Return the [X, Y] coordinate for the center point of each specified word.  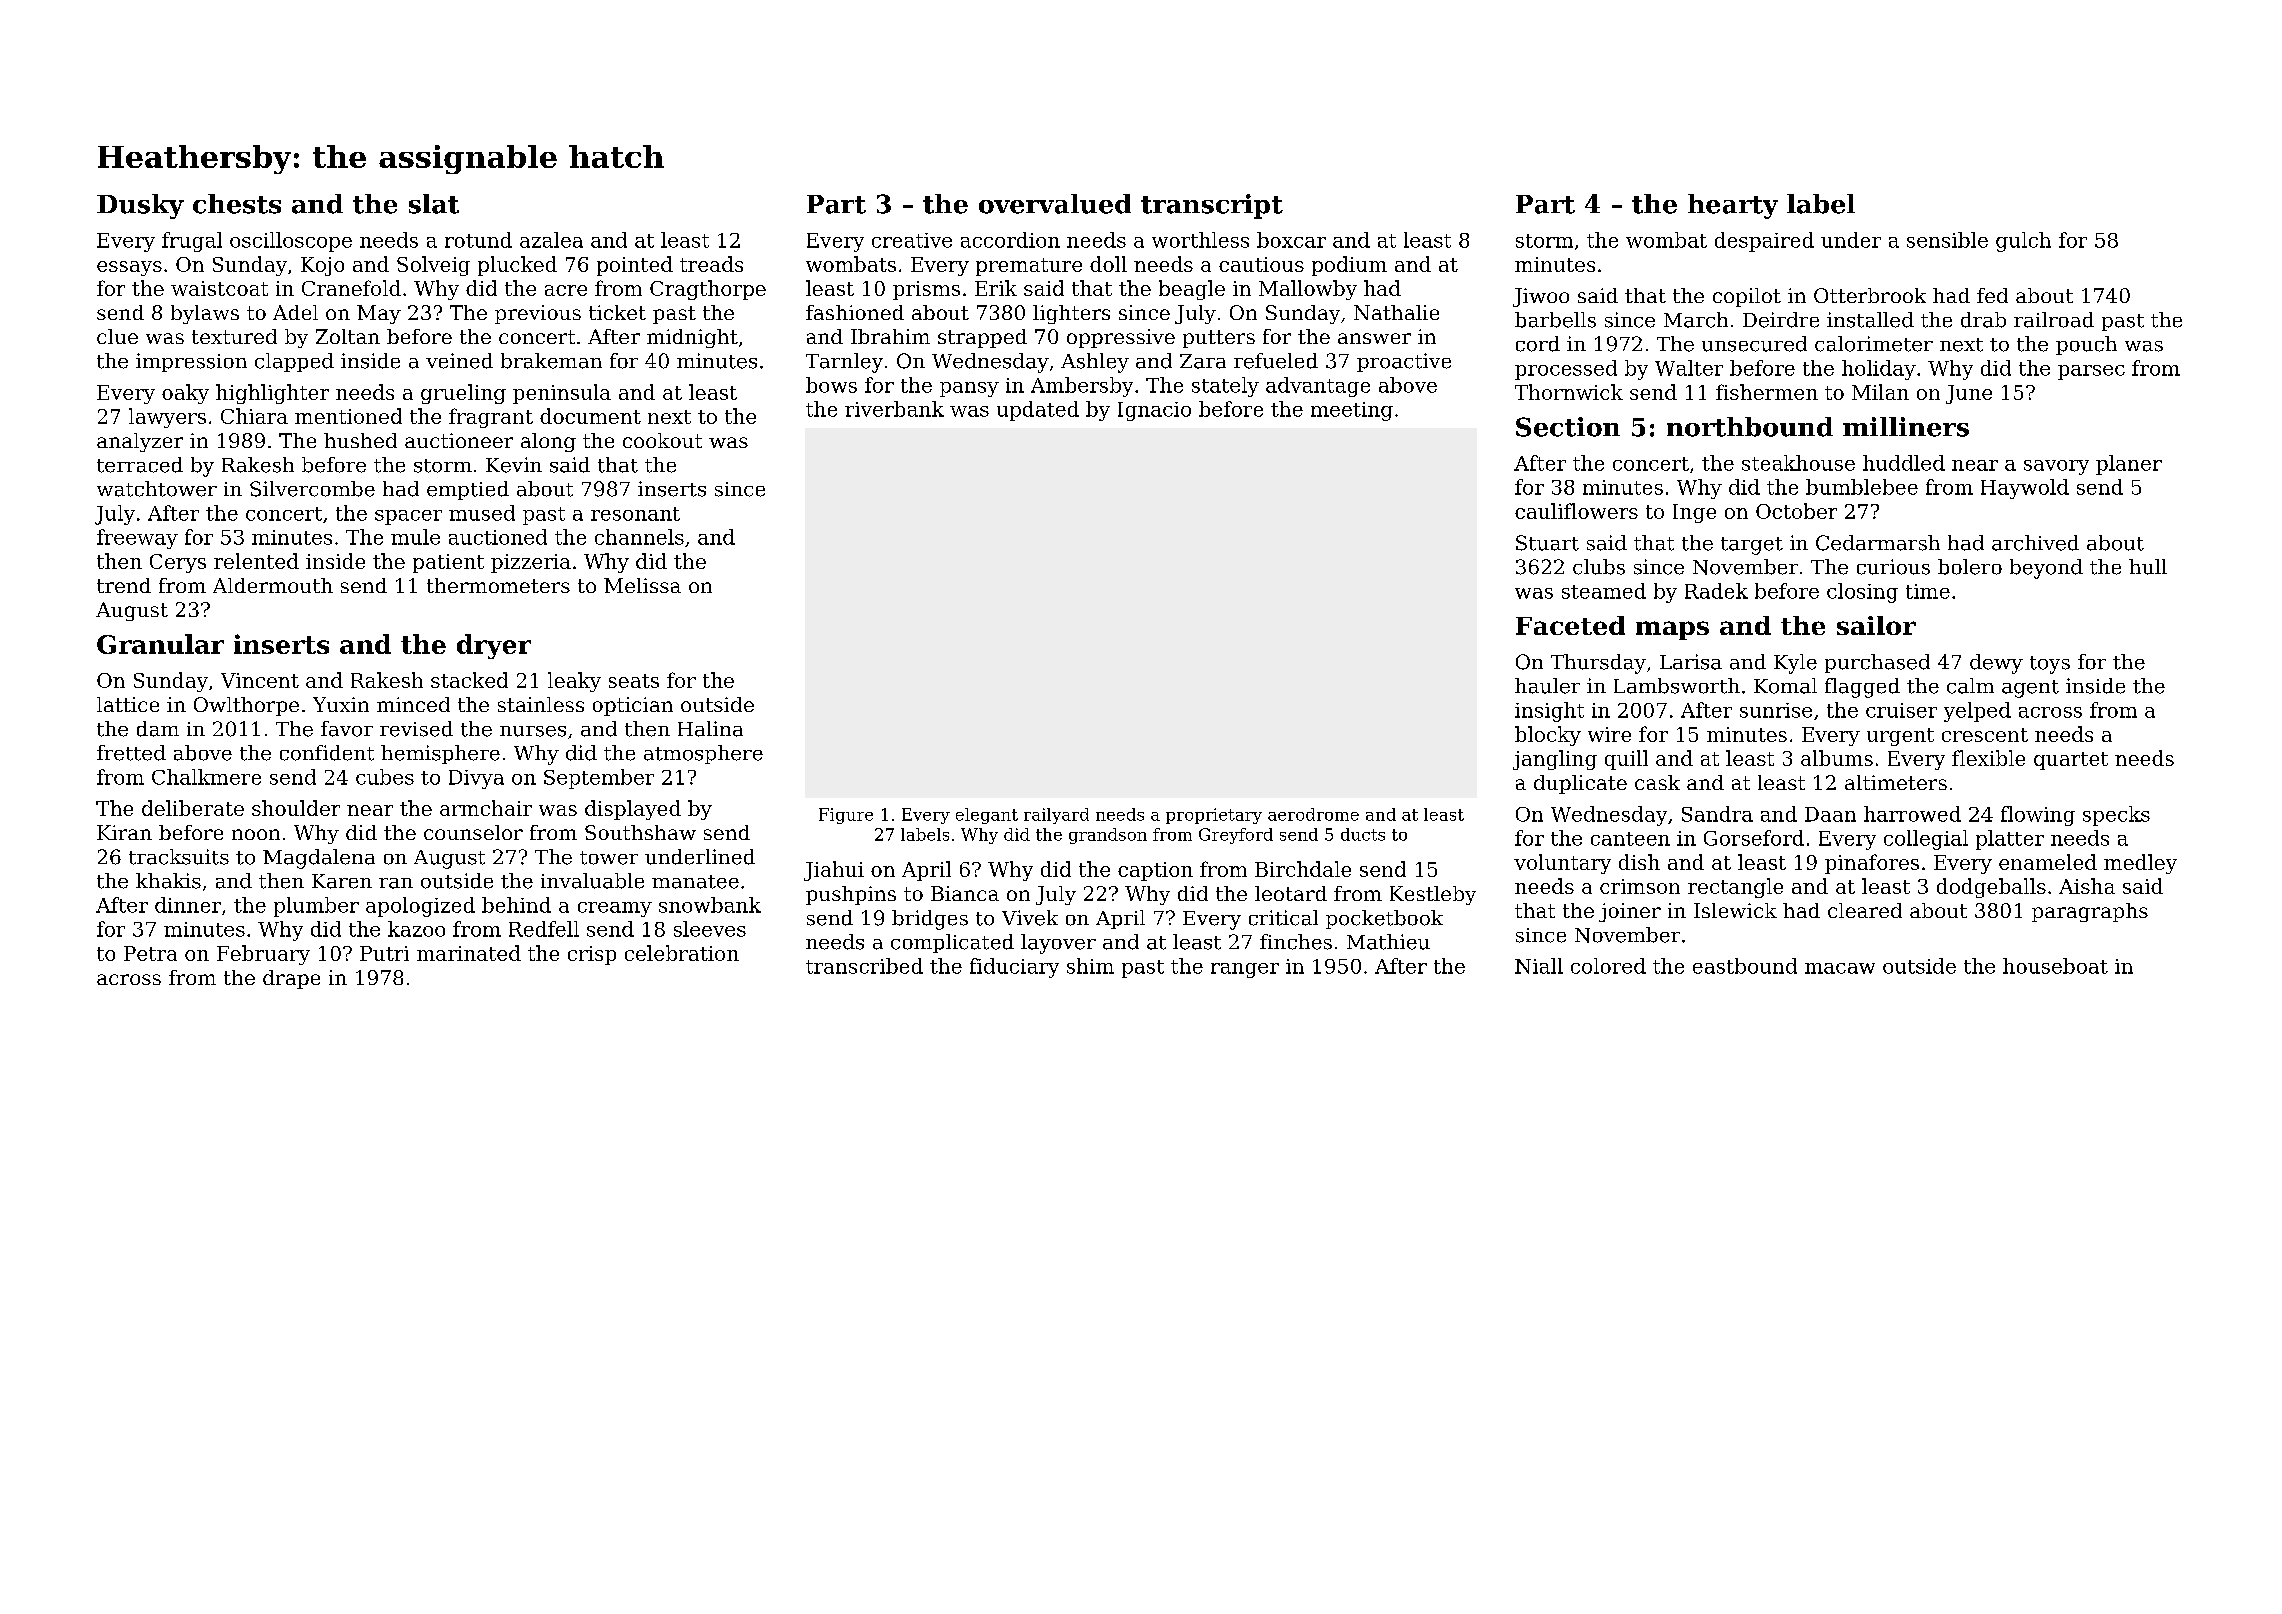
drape [291, 979]
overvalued [1055, 204]
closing [1862, 593]
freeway [137, 539]
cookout [662, 440]
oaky [185, 394]
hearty [1733, 206]
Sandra [1717, 814]
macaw [1840, 968]
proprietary [1214, 816]
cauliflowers [1576, 511]
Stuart [1547, 543]
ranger [1245, 970]
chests [237, 204]
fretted [131, 753]
